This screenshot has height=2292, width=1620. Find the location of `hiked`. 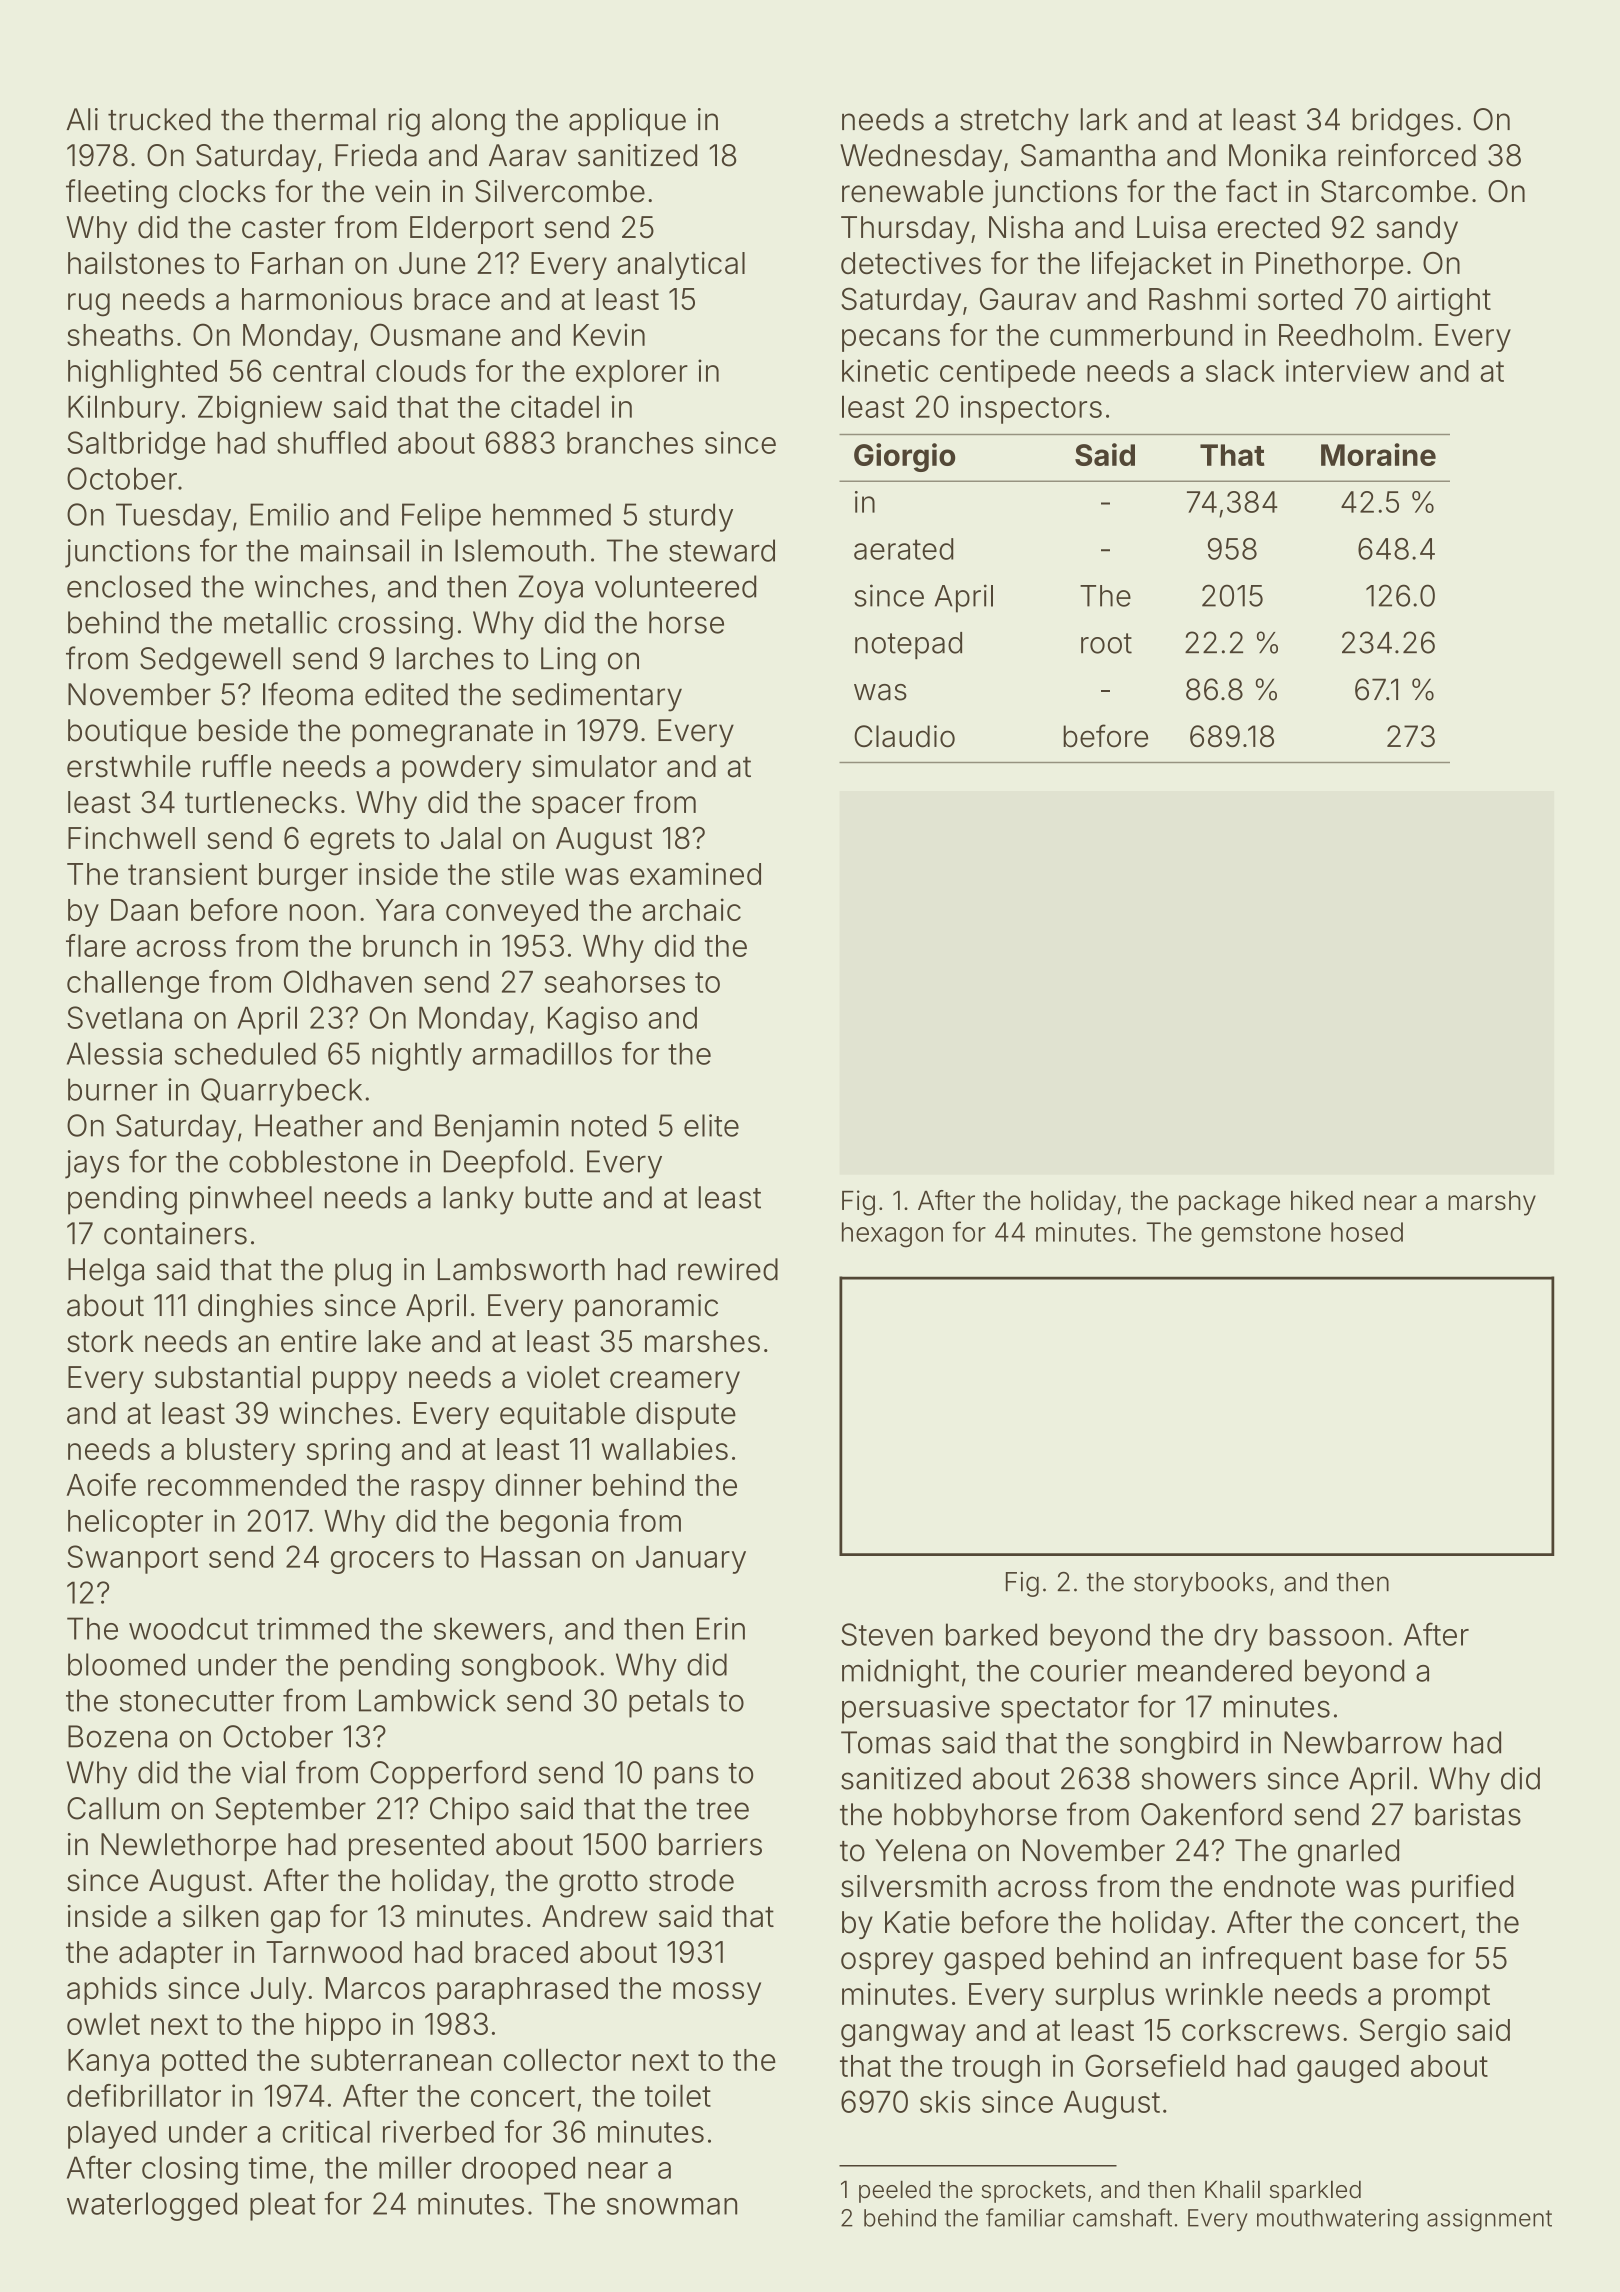

hiked is located at coordinates (1322, 1200).
